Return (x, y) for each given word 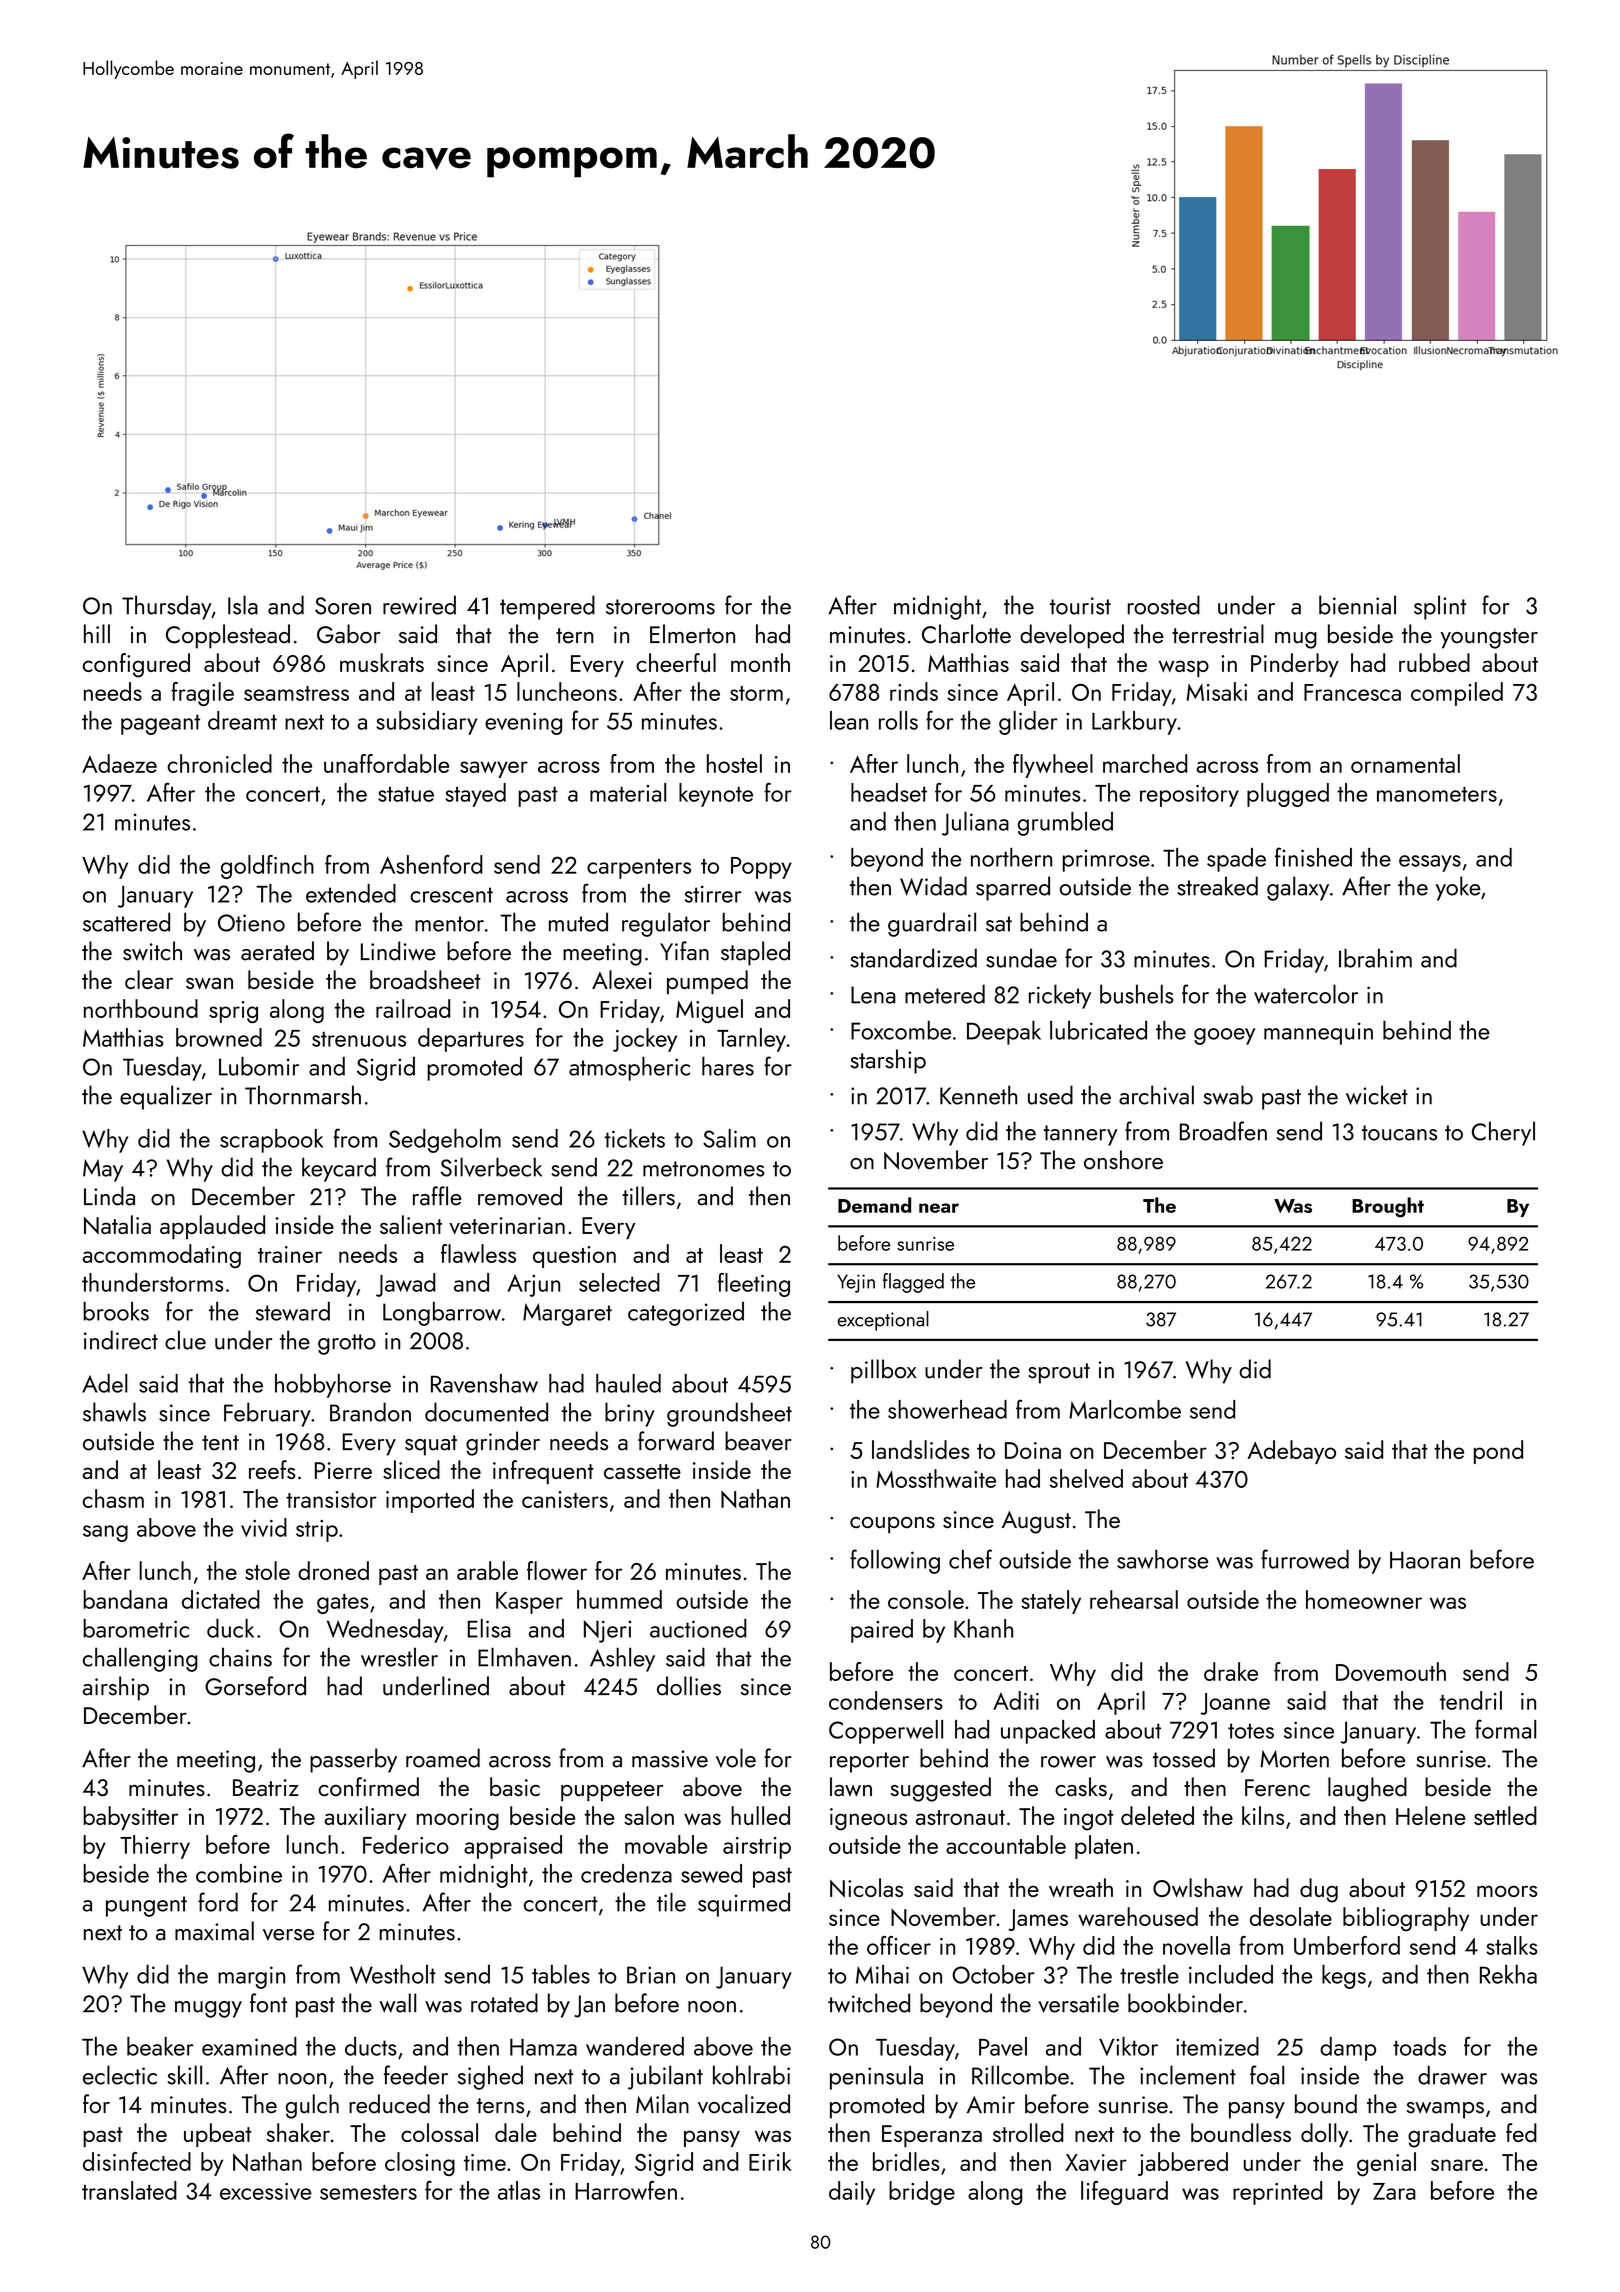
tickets (634, 1138)
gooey (1224, 1036)
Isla (243, 605)
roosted (1164, 605)
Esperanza (932, 2136)
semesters (368, 2192)
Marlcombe (1125, 1409)
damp (1348, 2049)
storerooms (660, 607)
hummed (619, 1599)
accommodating (162, 1256)
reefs (272, 1469)
